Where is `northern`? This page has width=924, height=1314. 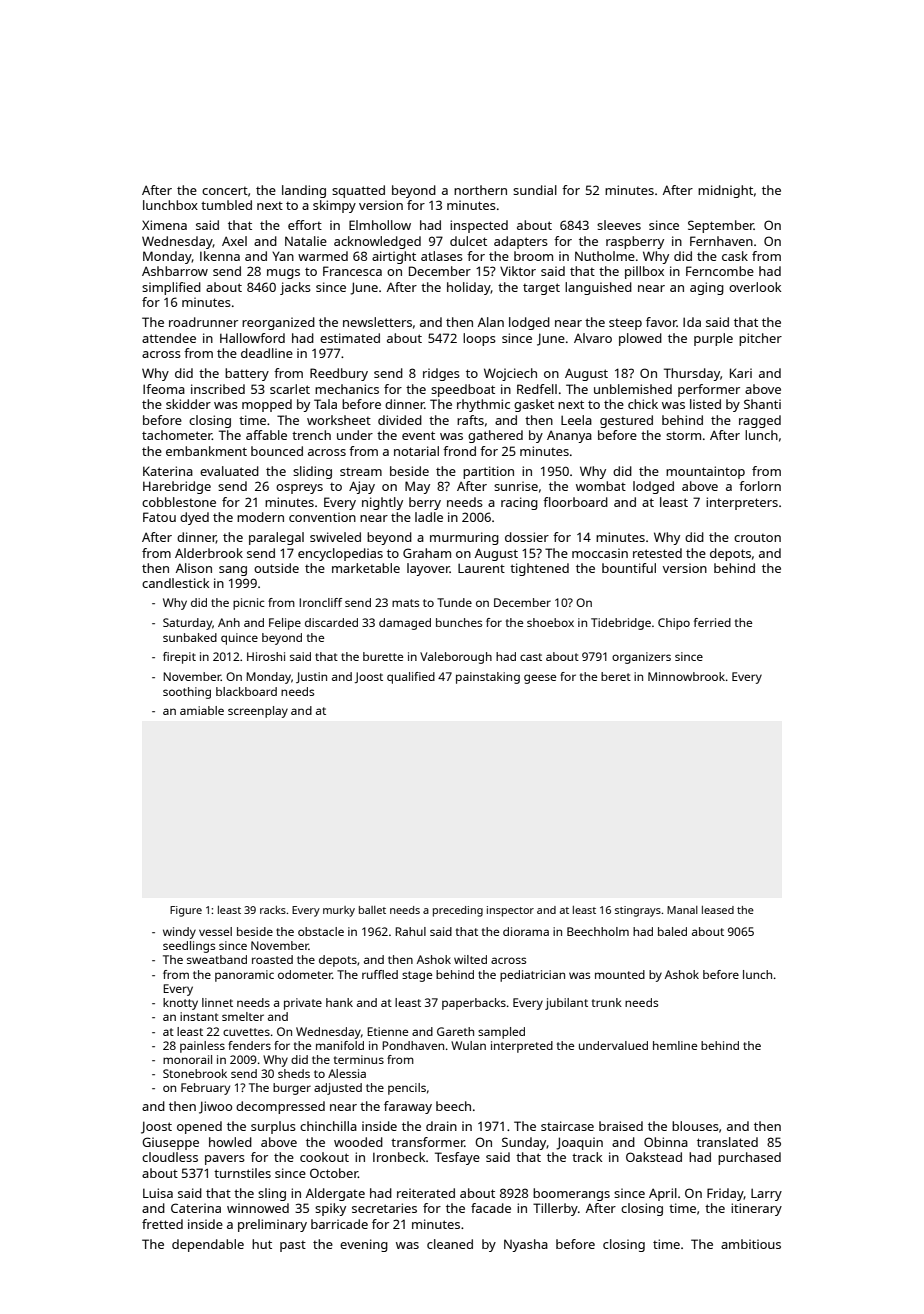
northern is located at coordinates (480, 190).
